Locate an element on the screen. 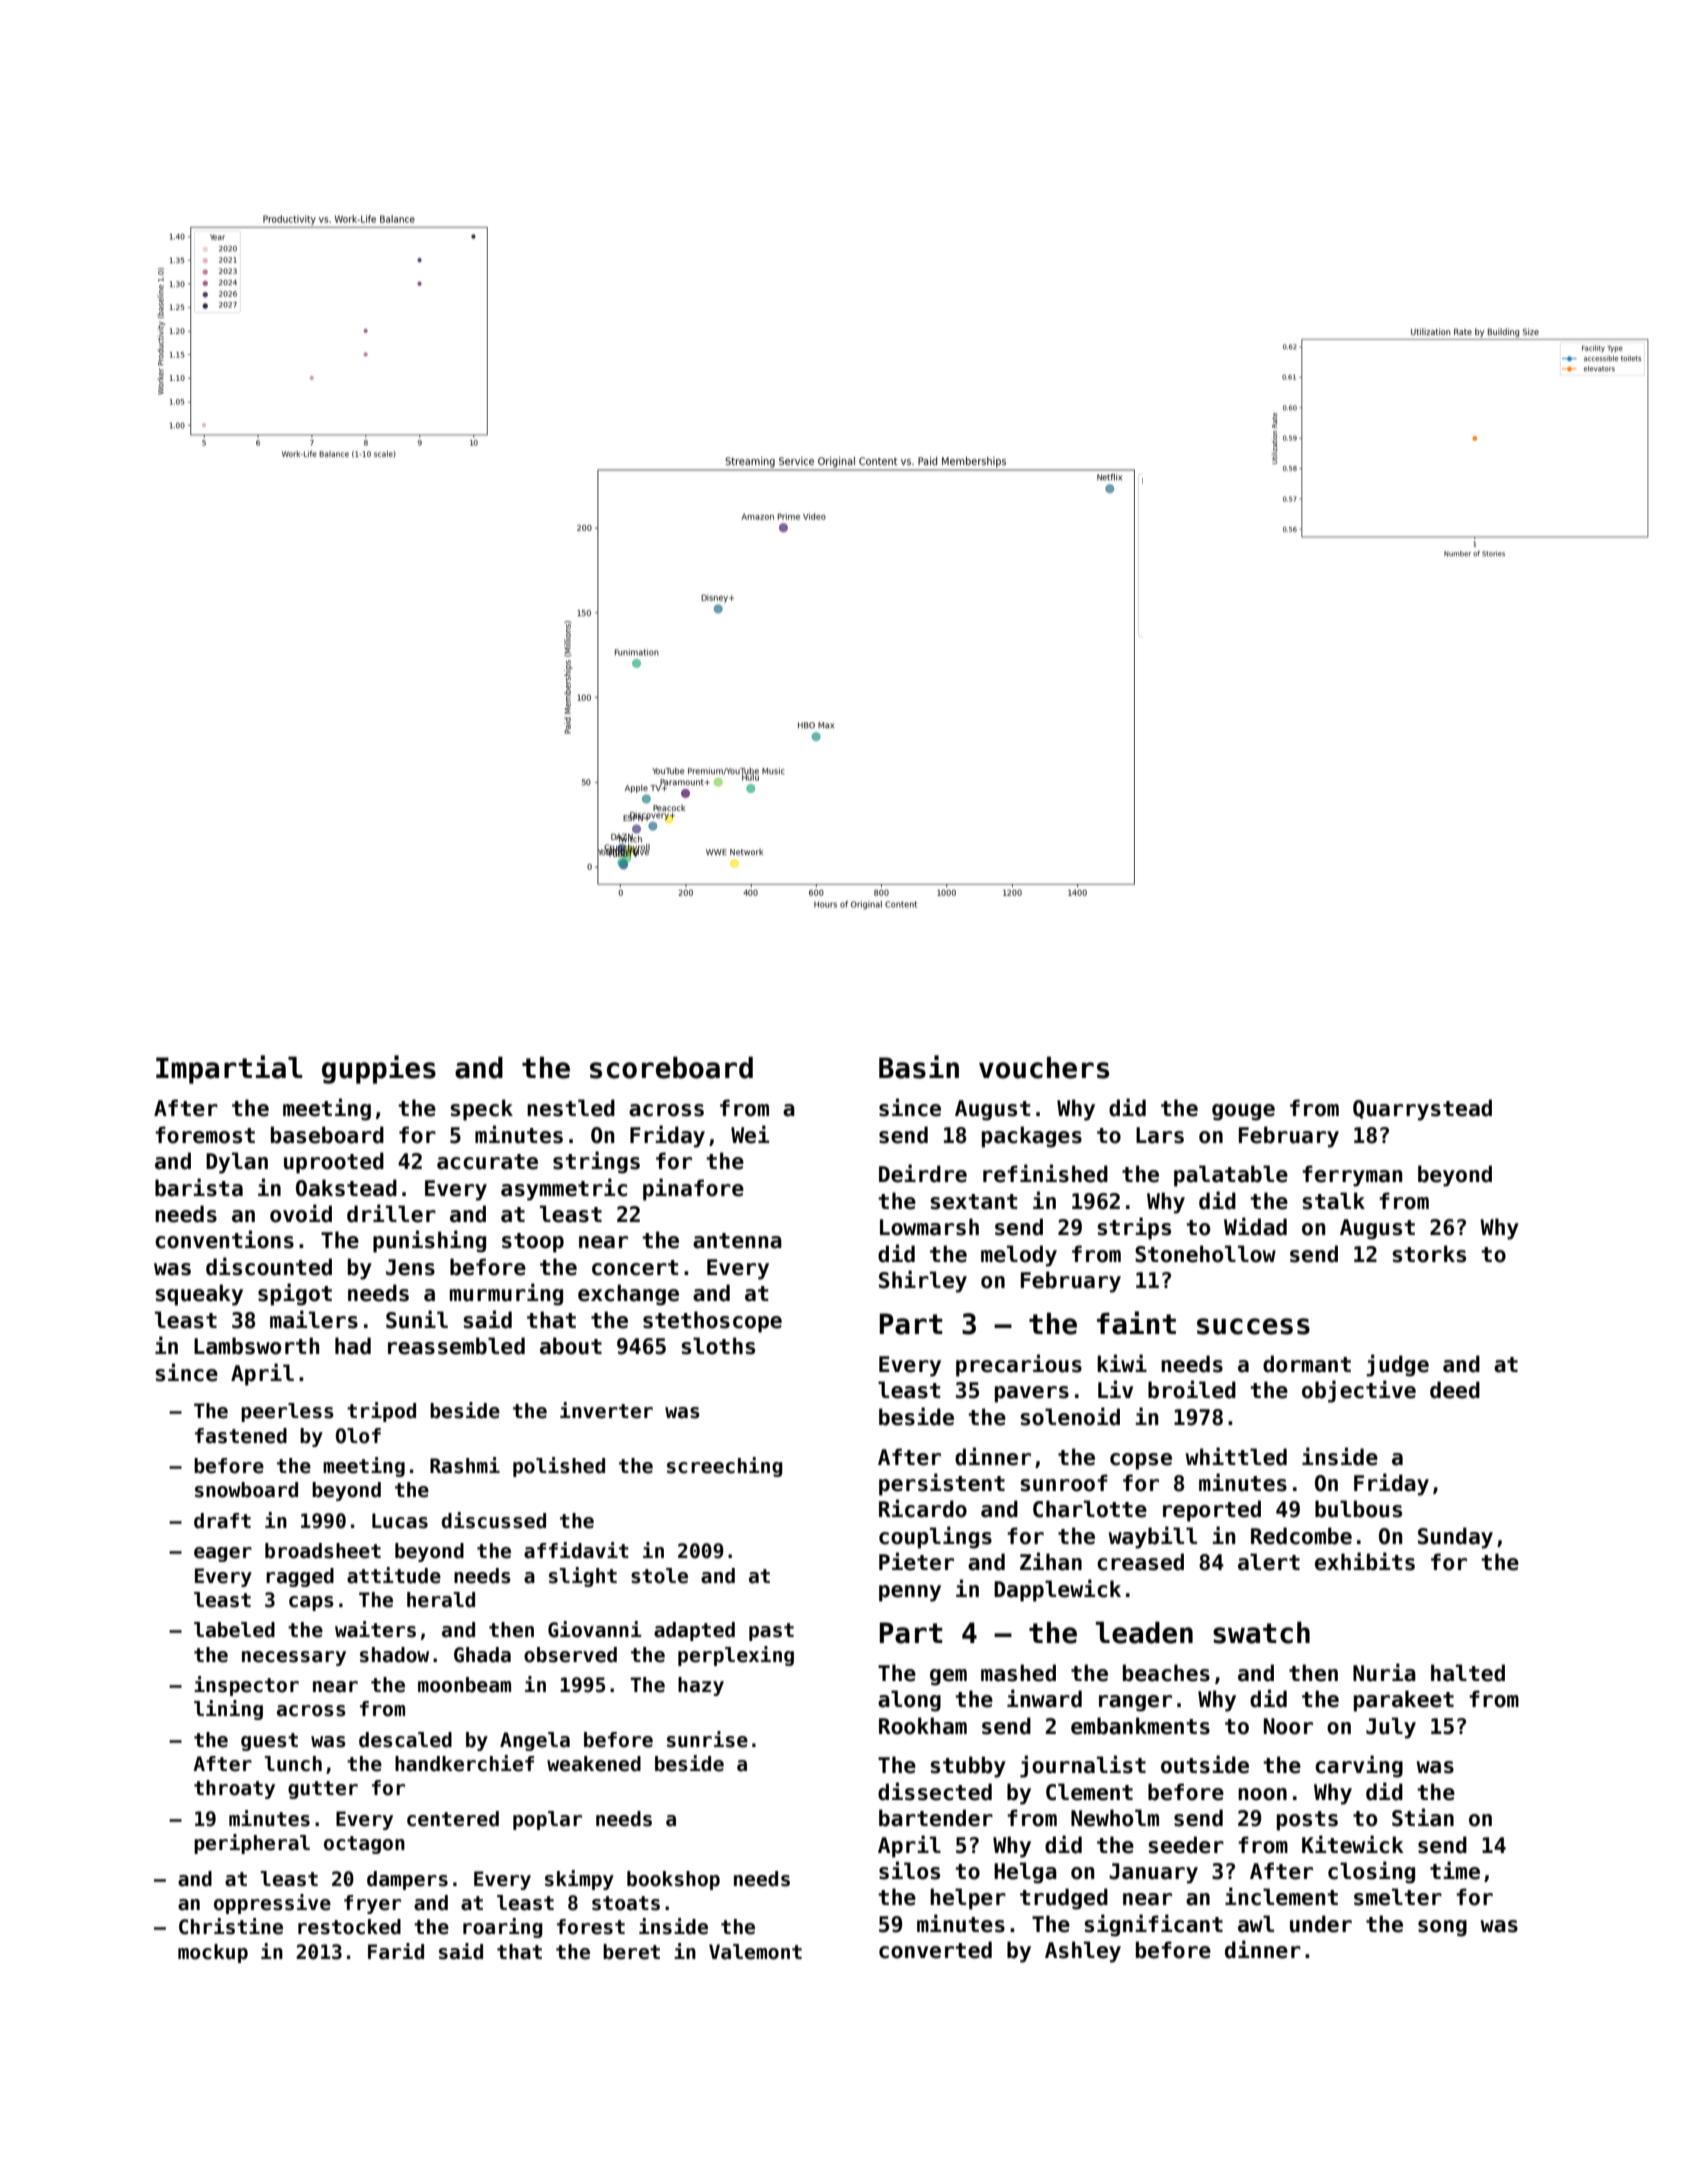 The width and height of the screenshot is (1683, 2178). packages is located at coordinates (1032, 1137).
